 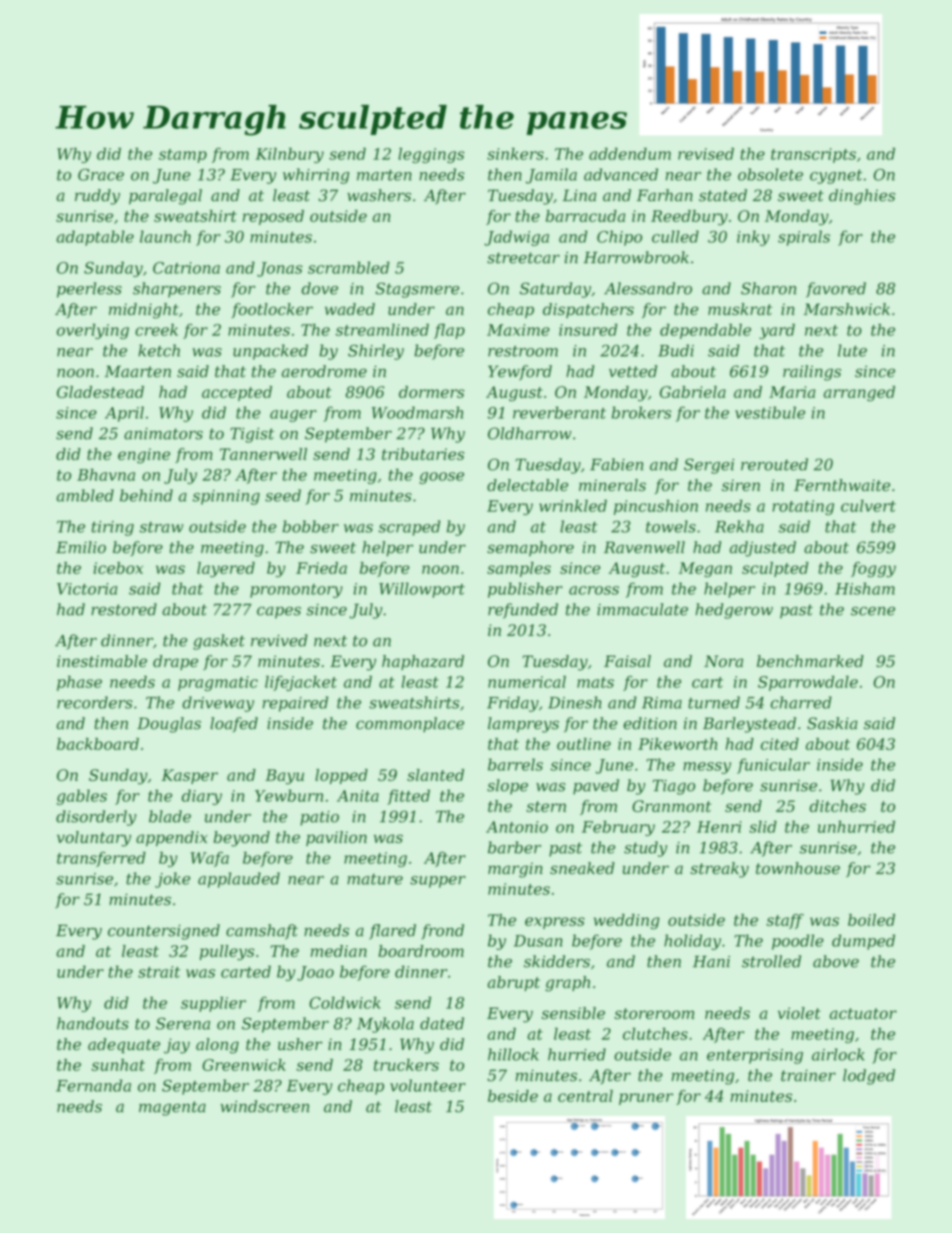 What do you see at coordinates (186, 268) in the screenshot?
I see `Catriona` at bounding box center [186, 268].
